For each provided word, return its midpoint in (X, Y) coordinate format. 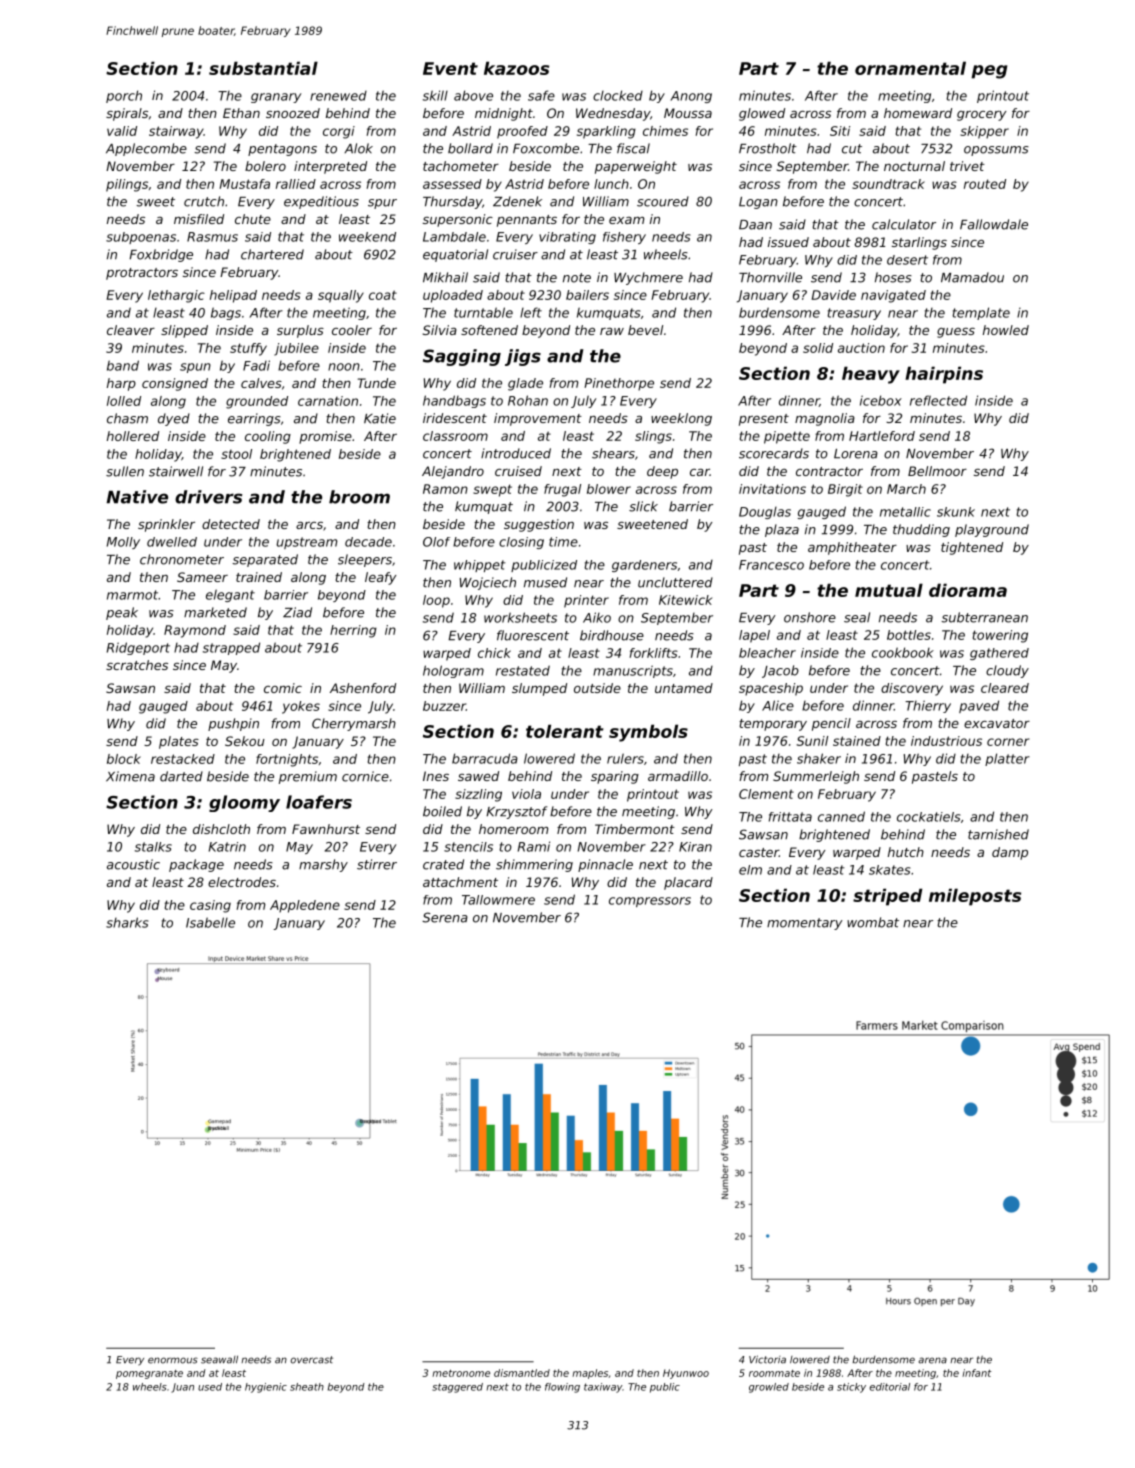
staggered (457, 1388)
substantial (263, 68)
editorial (889, 1387)
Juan (182, 1388)
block (124, 759)
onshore (810, 617)
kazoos (516, 68)
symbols (648, 733)
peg (989, 72)
